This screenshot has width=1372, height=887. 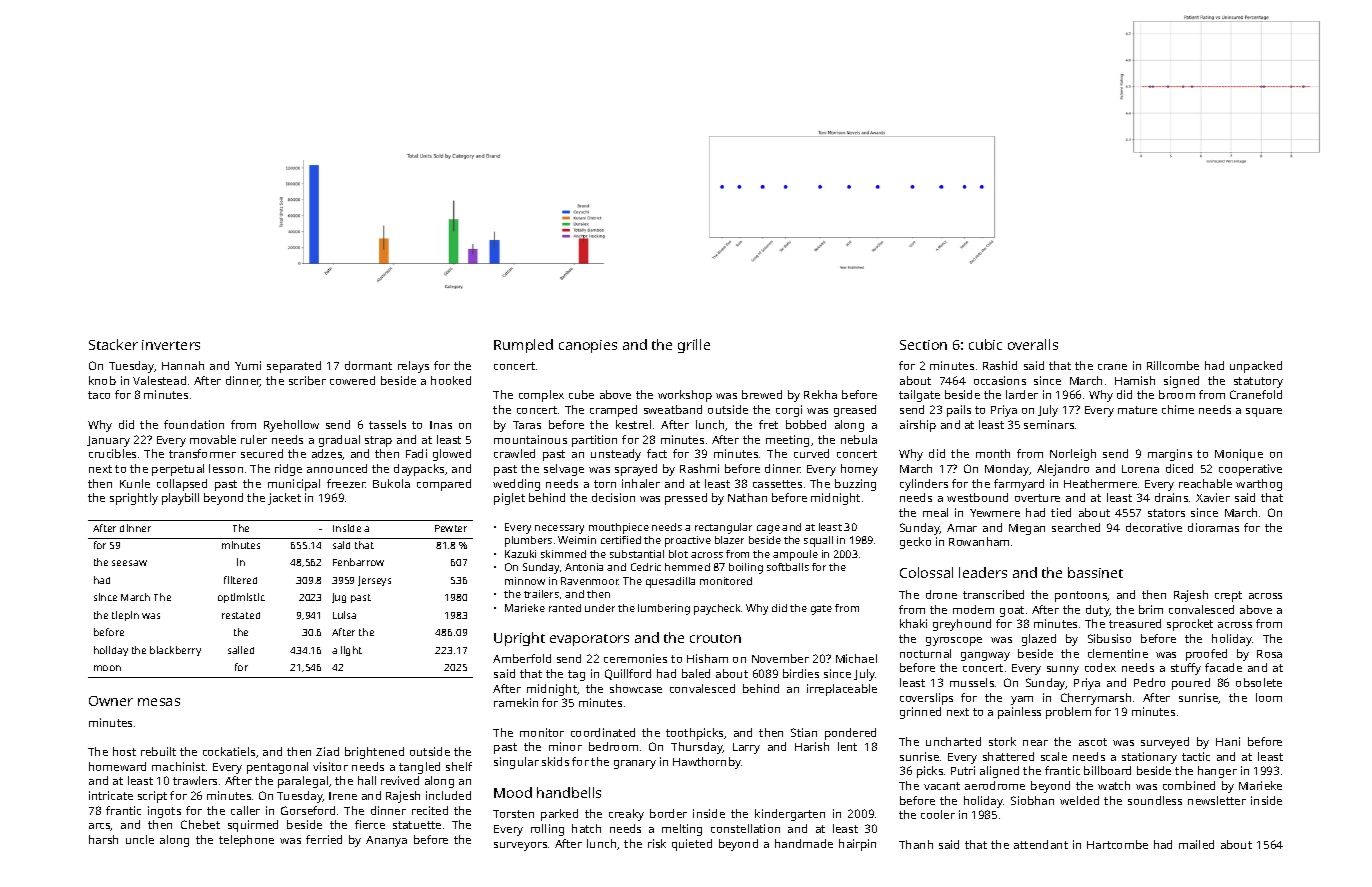 What do you see at coordinates (995, 513) in the screenshot?
I see `Yewmere` at bounding box center [995, 513].
